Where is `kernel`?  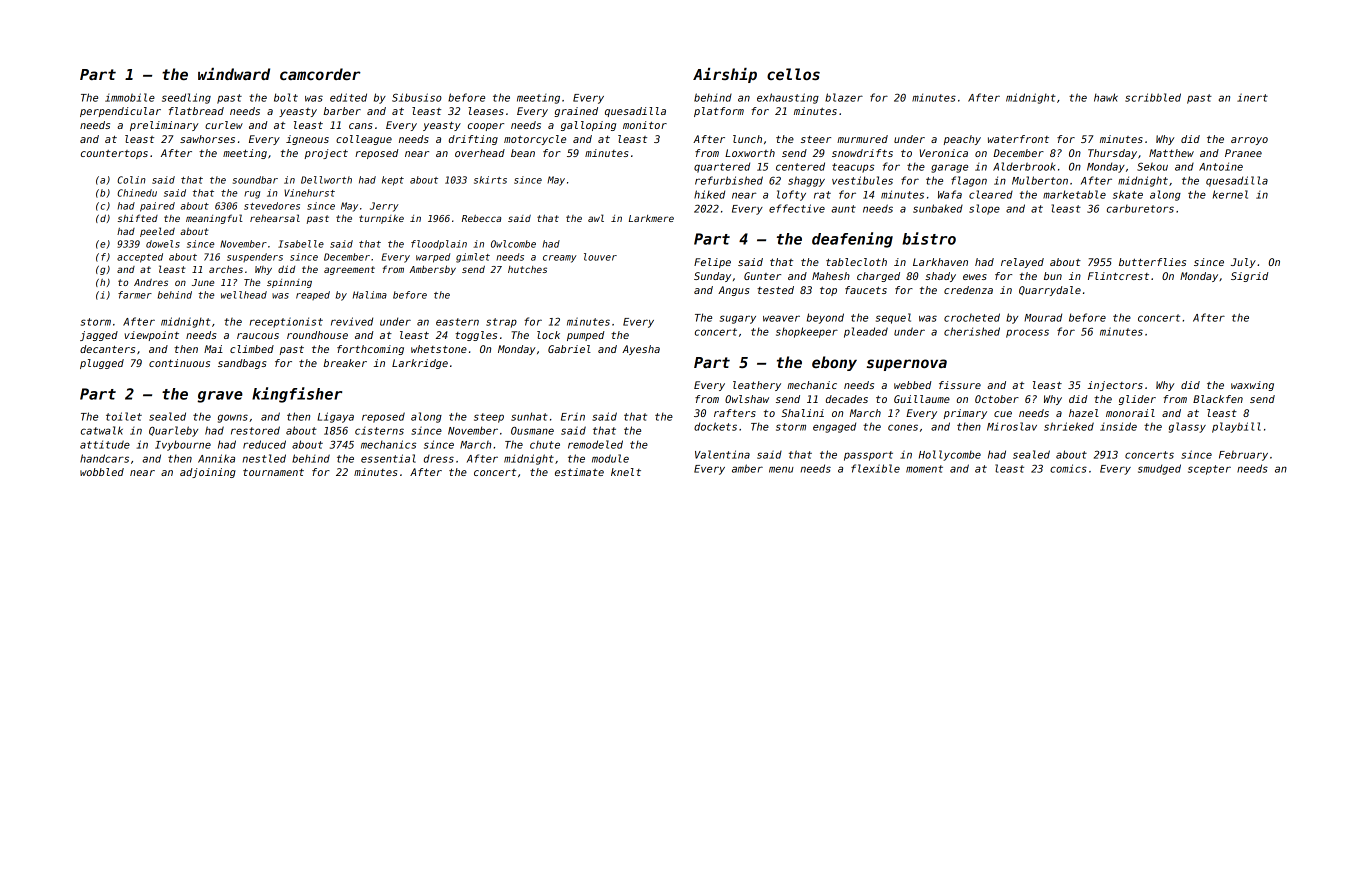 kernel is located at coordinates (1230, 194).
